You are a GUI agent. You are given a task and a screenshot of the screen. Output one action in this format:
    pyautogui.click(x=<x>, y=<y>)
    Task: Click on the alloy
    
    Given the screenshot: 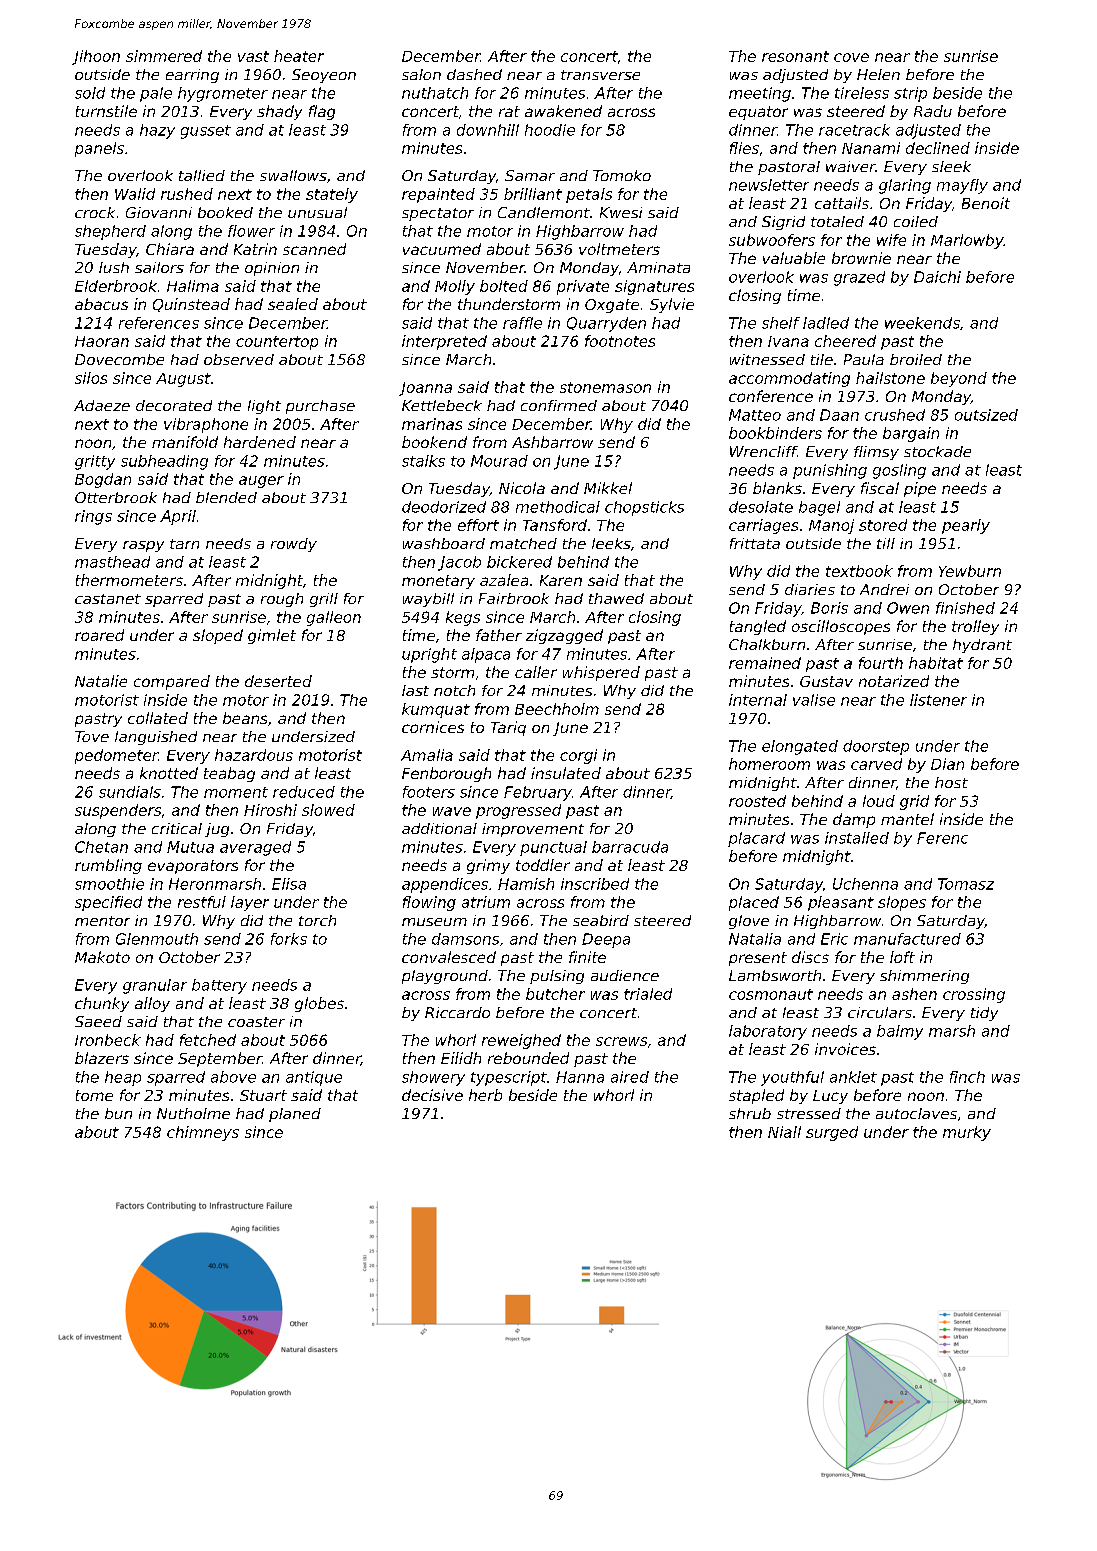 What is the action you would take?
    pyautogui.click(x=152, y=1004)
